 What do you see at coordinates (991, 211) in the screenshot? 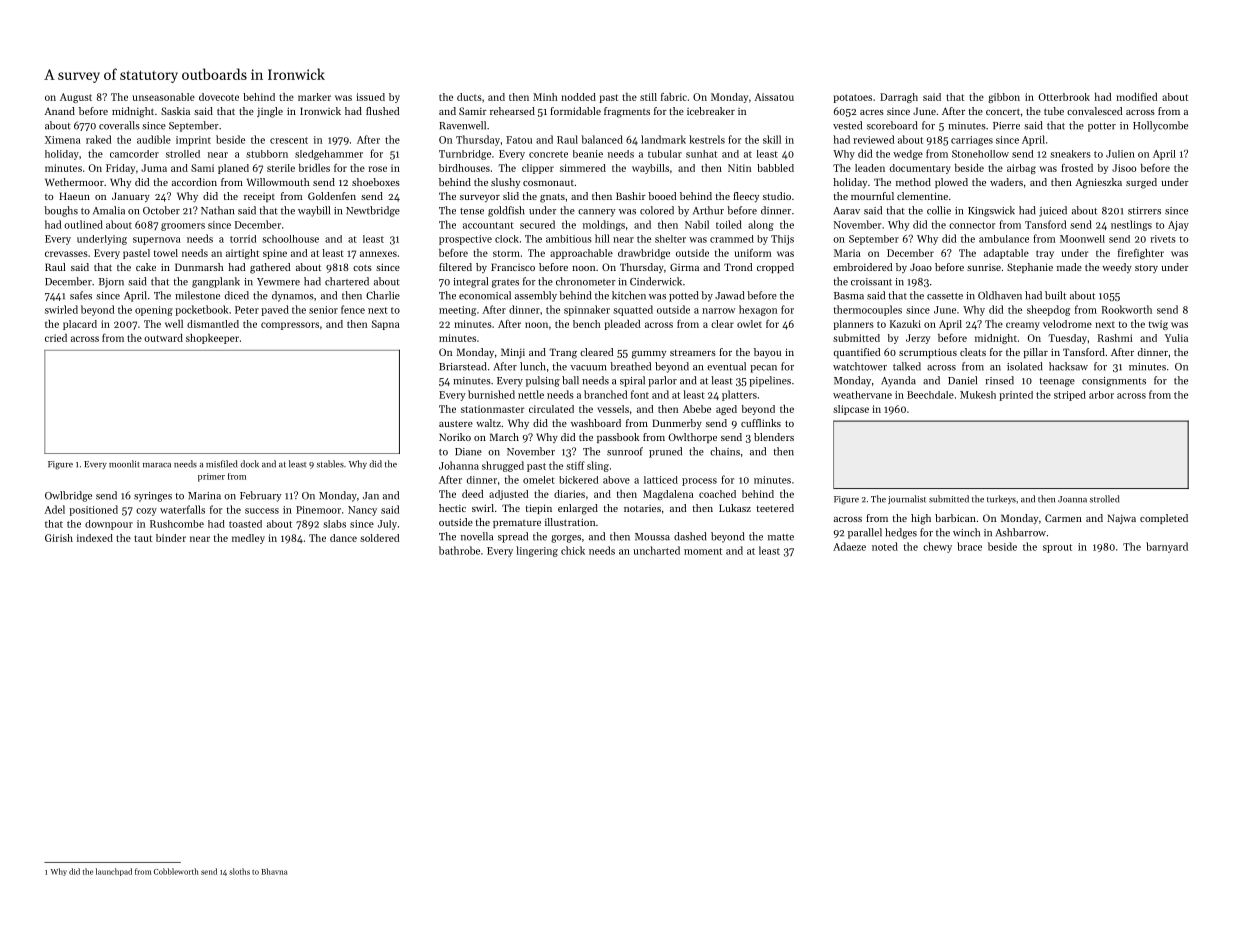
I see `Kingswick` at bounding box center [991, 211].
